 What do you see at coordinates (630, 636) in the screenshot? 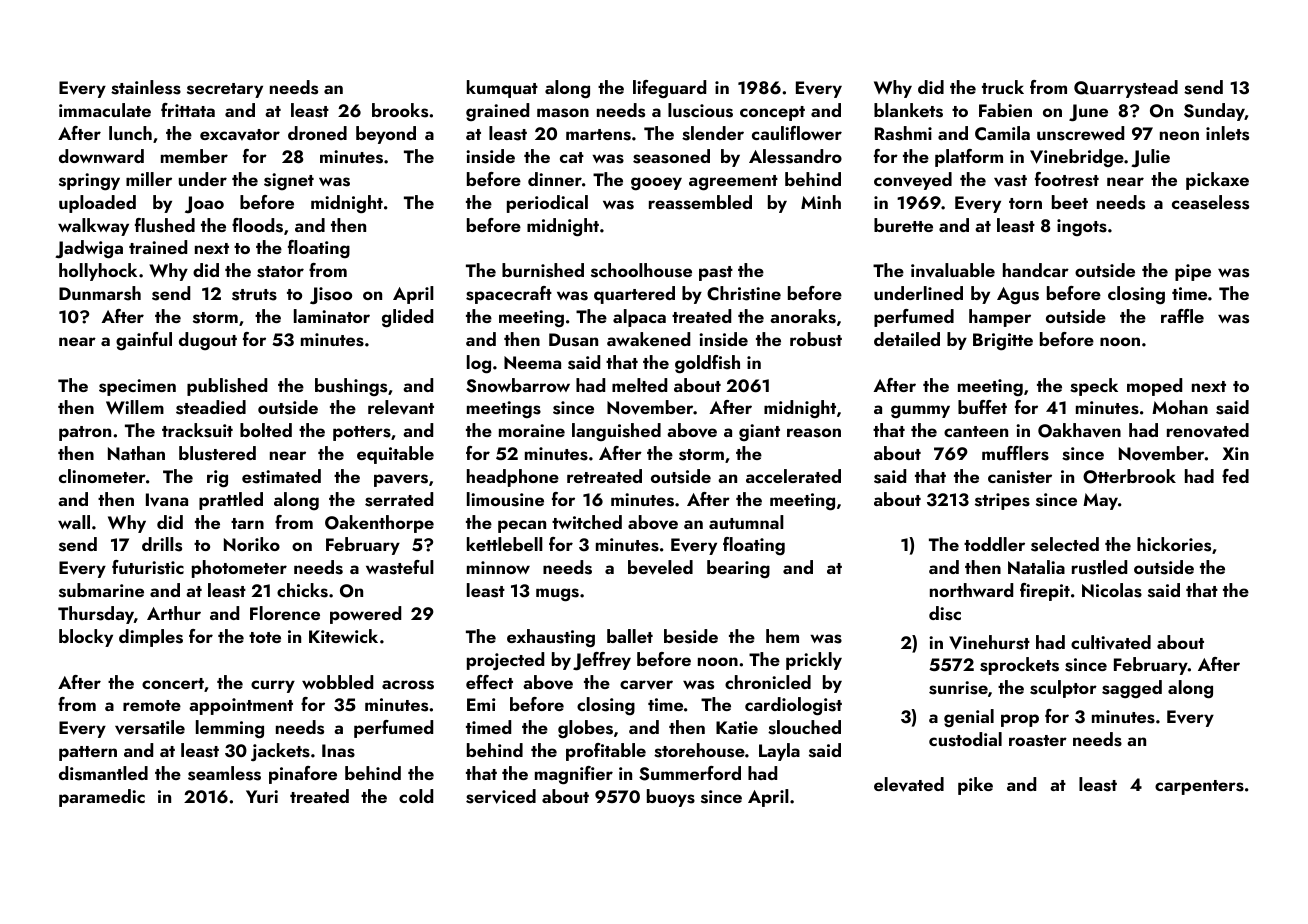
I see `ballet` at bounding box center [630, 636].
